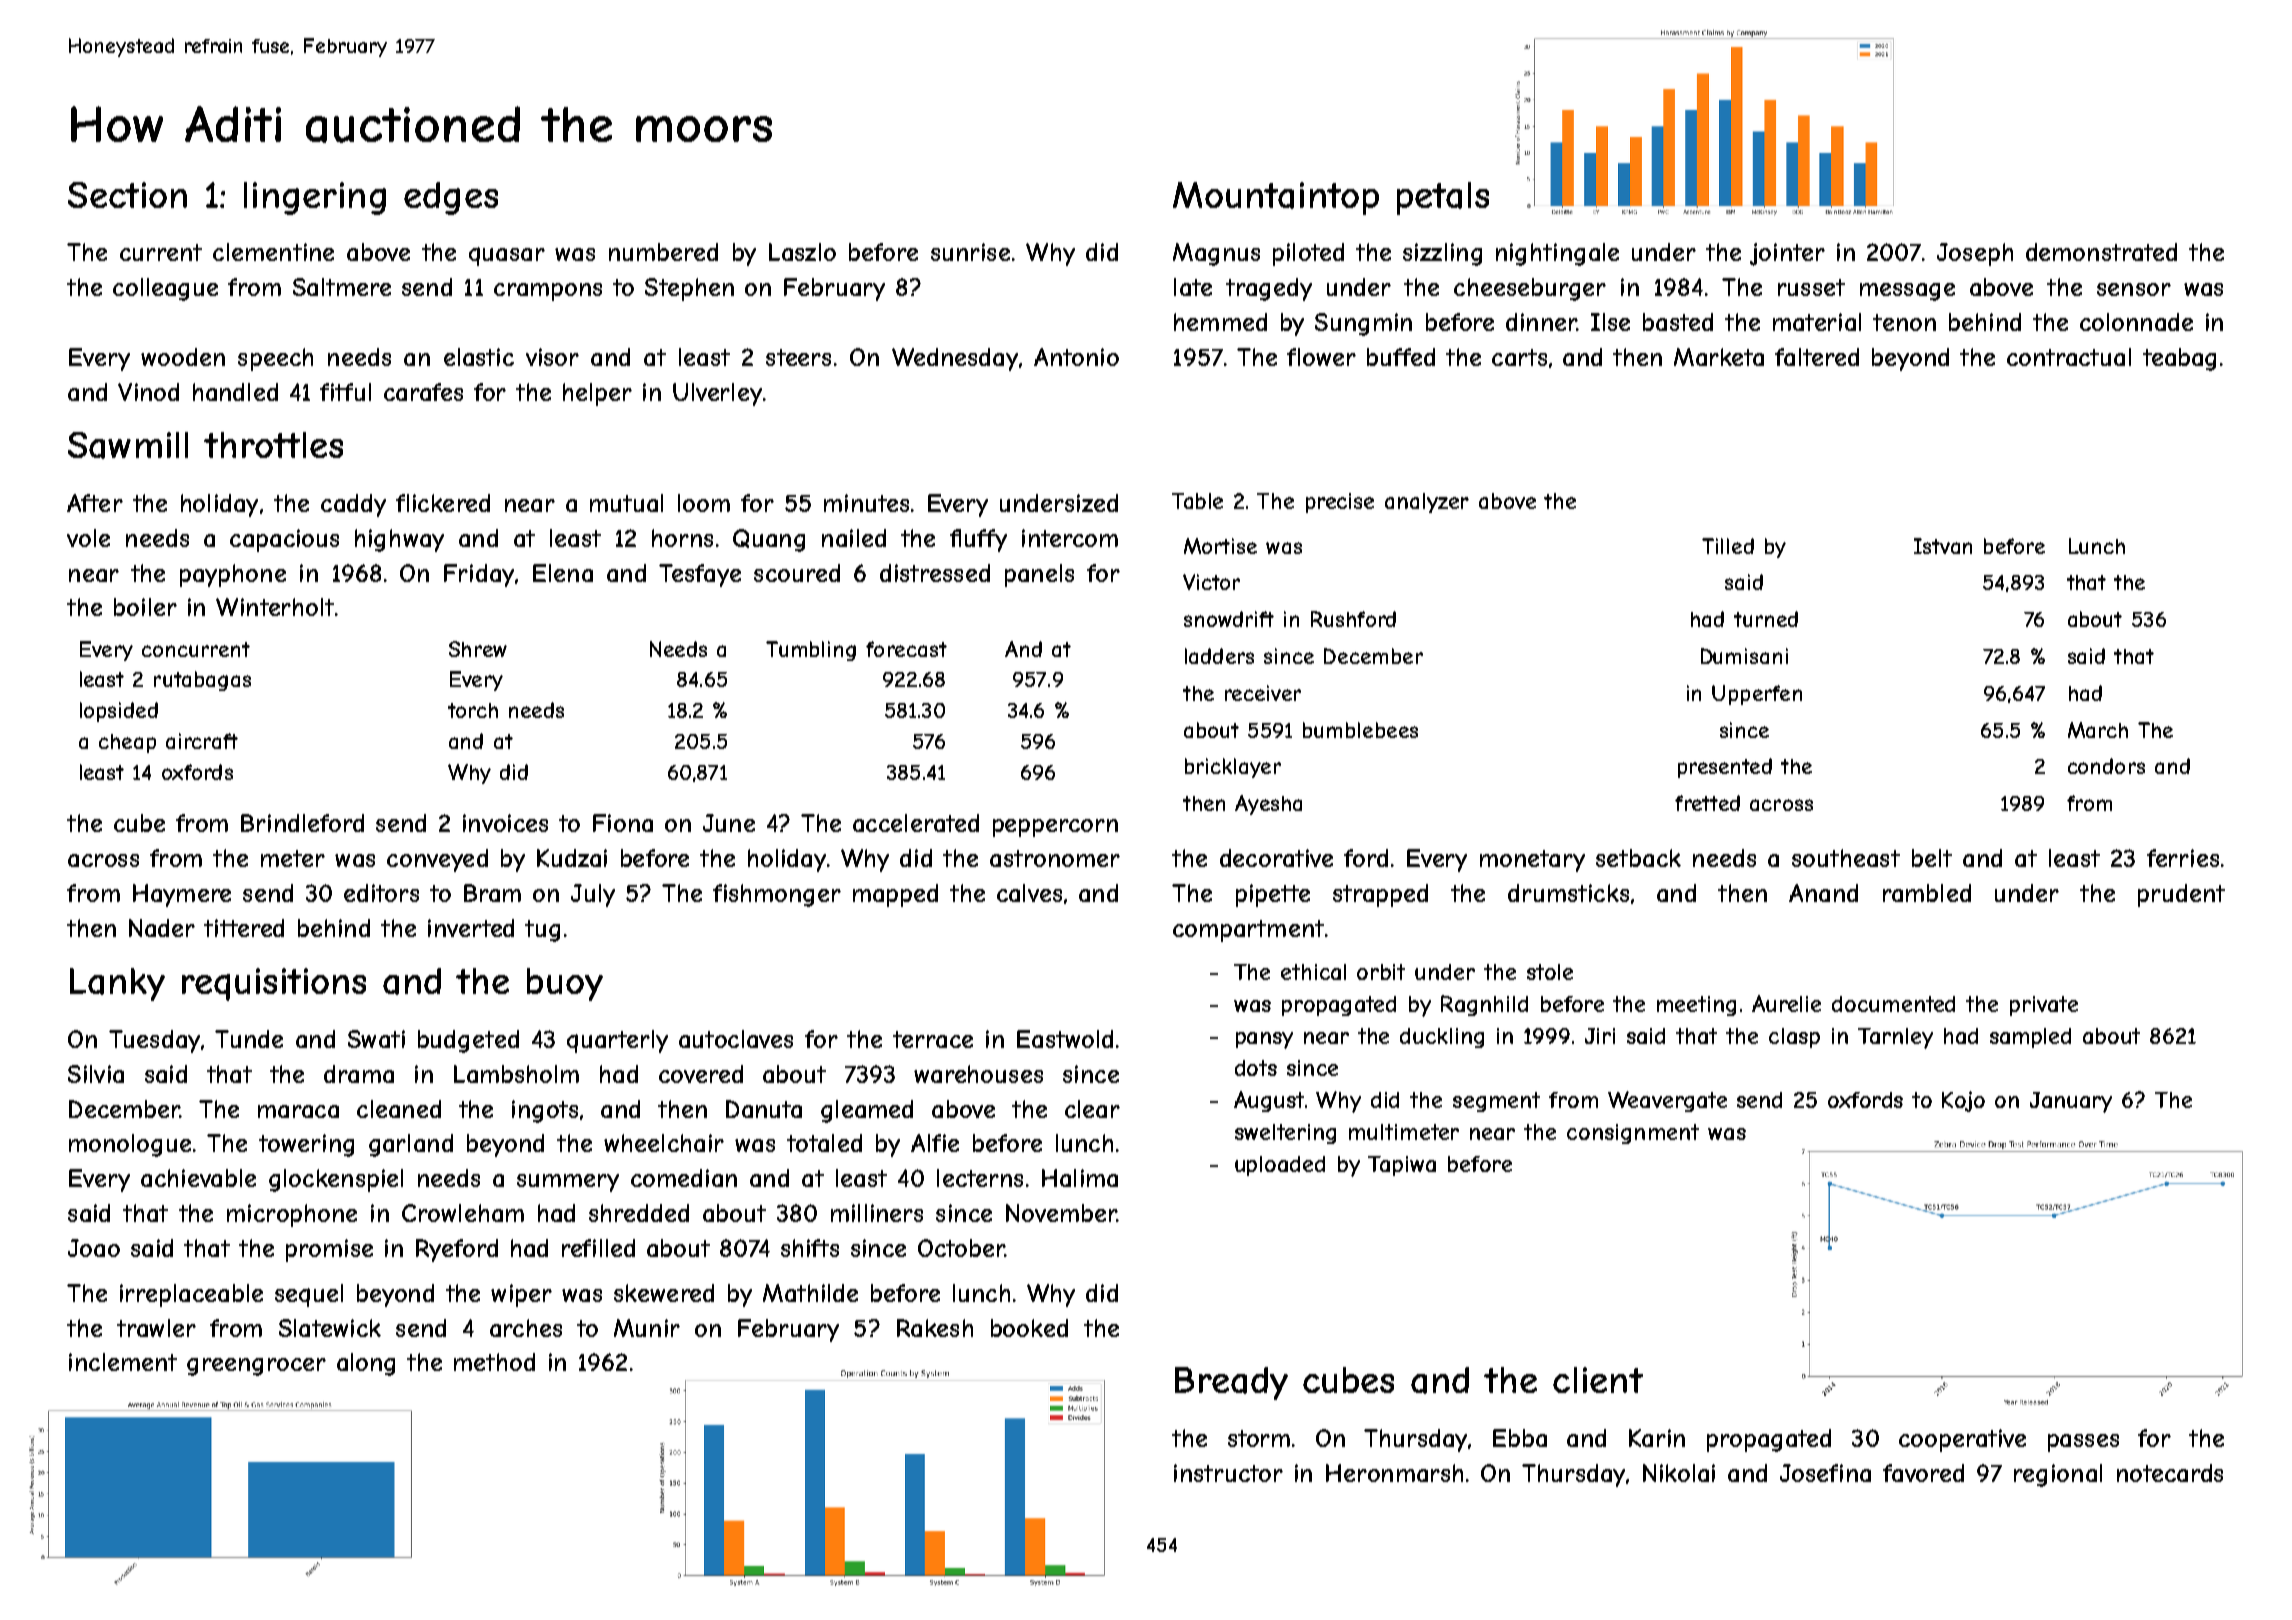  What do you see at coordinates (284, 540) in the image?
I see `capacious` at bounding box center [284, 540].
